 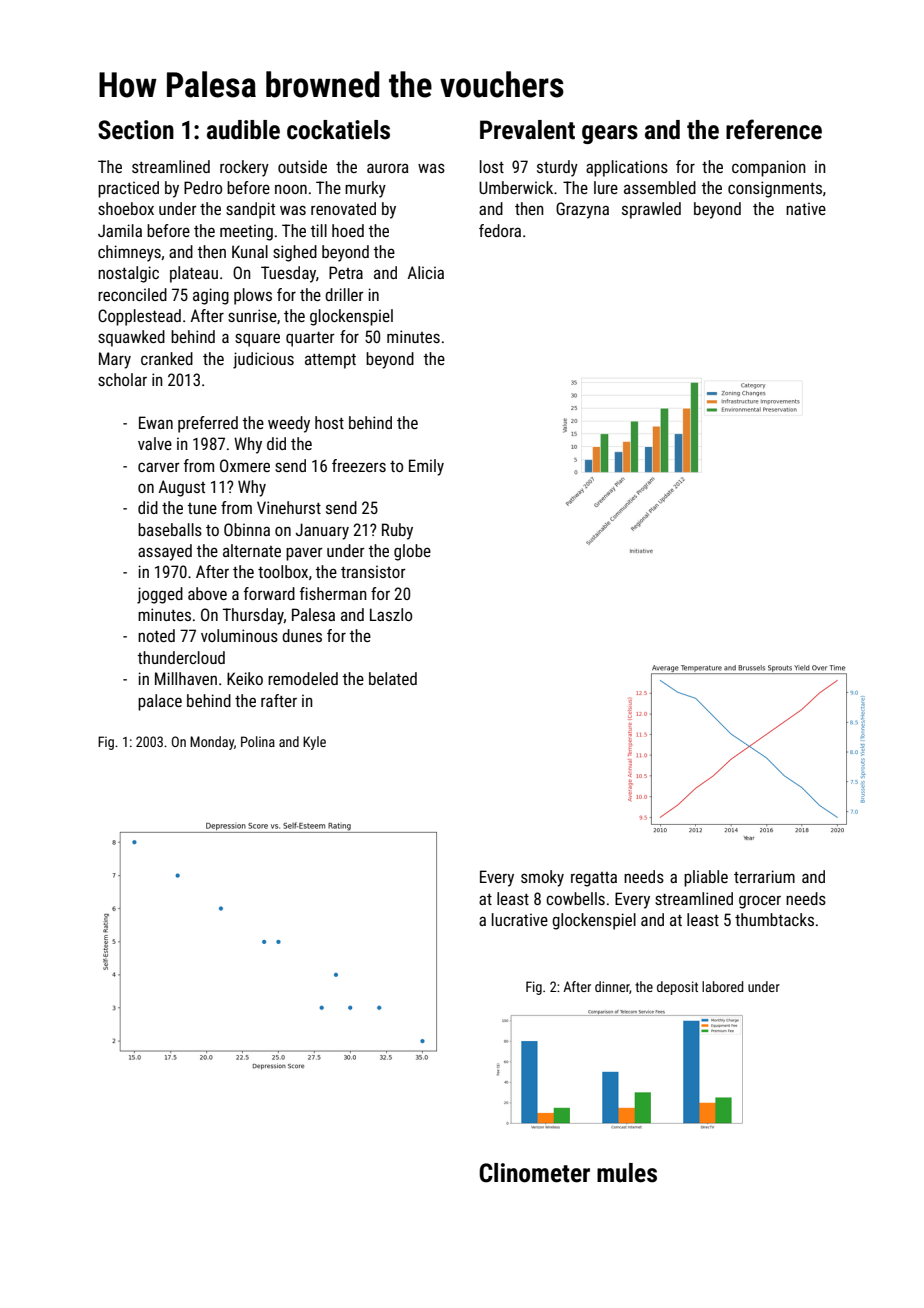 What do you see at coordinates (126, 208) in the page?
I see `shoebox` at bounding box center [126, 208].
